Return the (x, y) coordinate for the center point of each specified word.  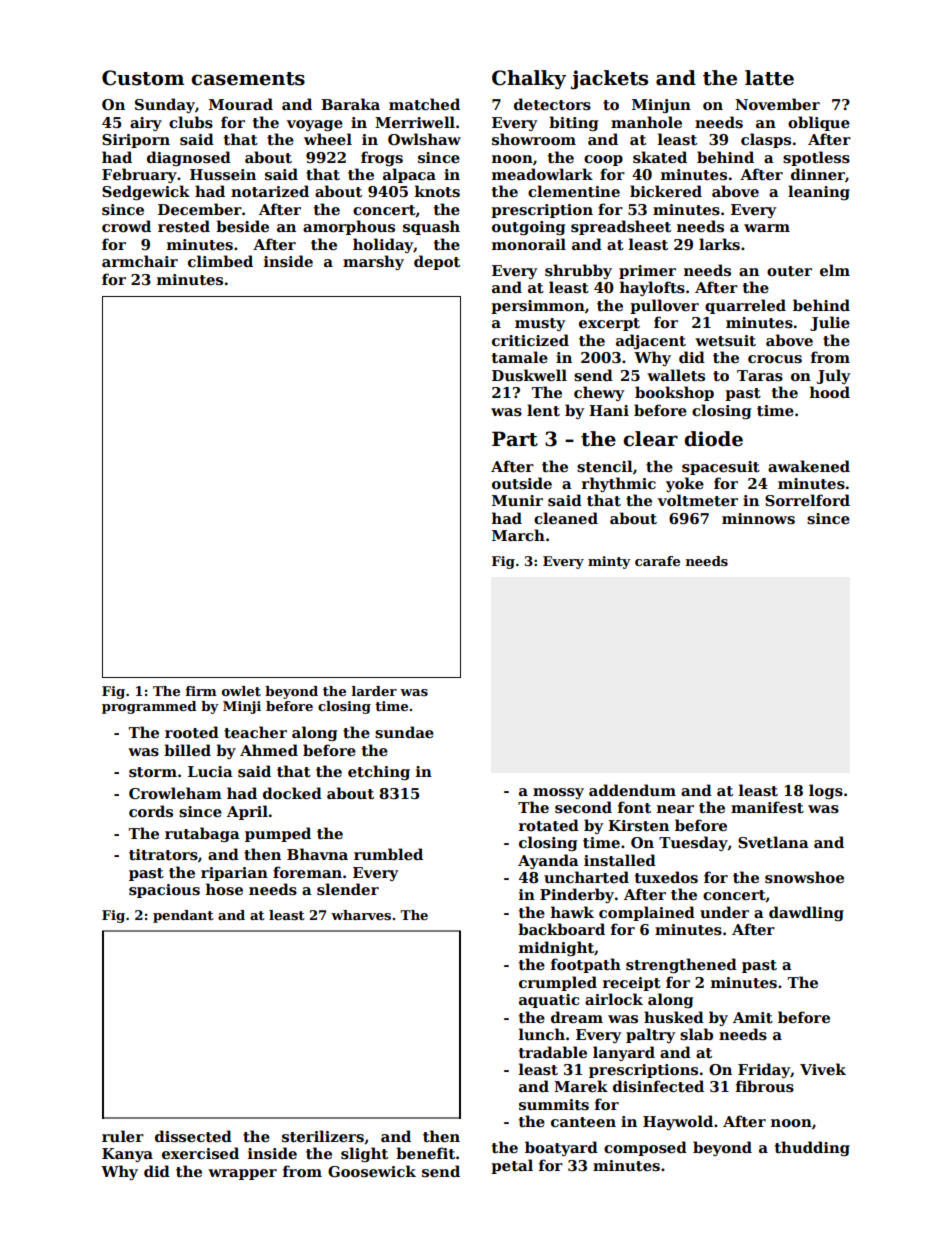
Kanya (127, 1155)
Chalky (529, 79)
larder (374, 691)
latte (769, 78)
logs (826, 791)
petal (512, 1166)
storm (153, 772)
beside (242, 226)
